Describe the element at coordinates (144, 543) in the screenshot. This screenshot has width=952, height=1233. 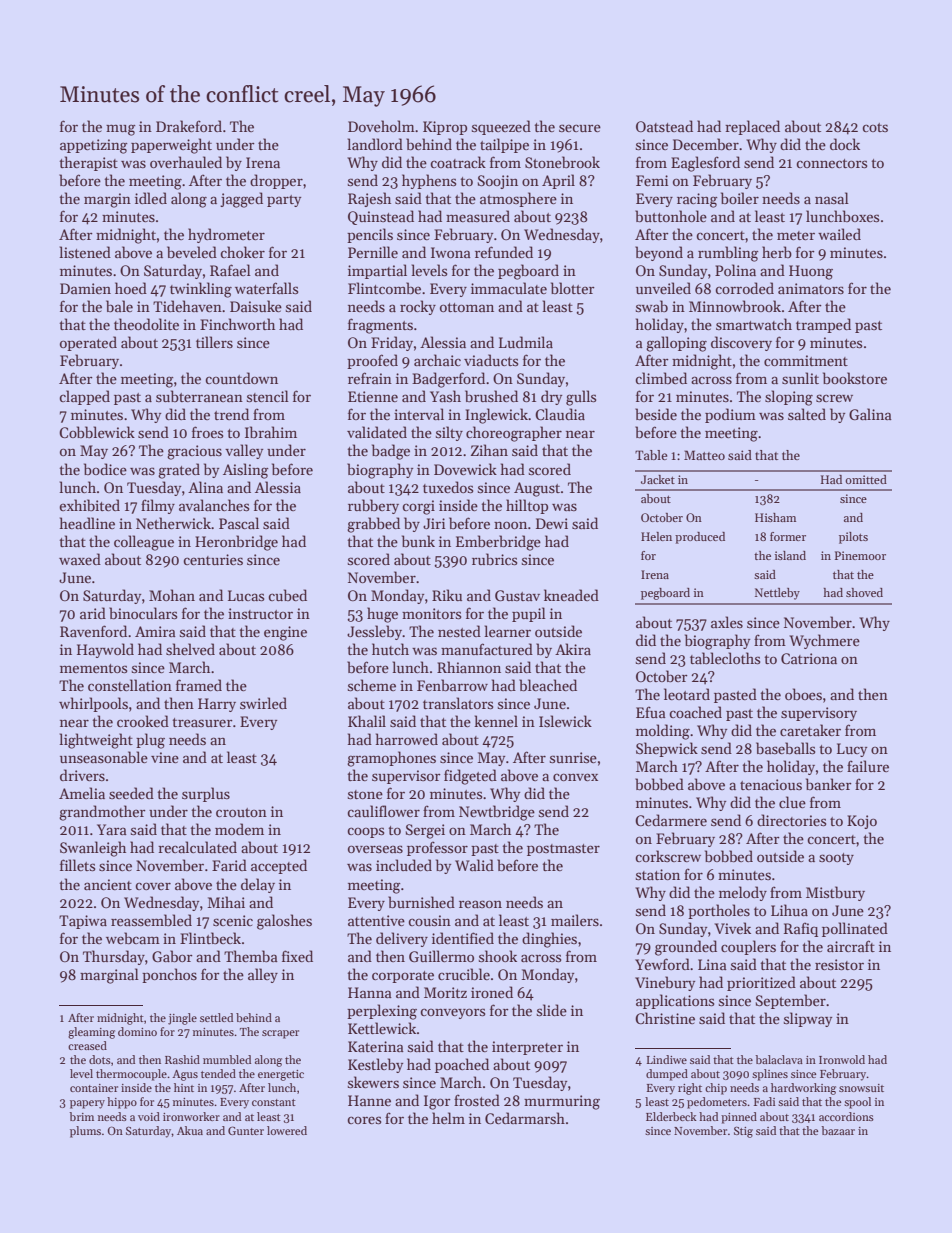
I see `colleague` at that location.
